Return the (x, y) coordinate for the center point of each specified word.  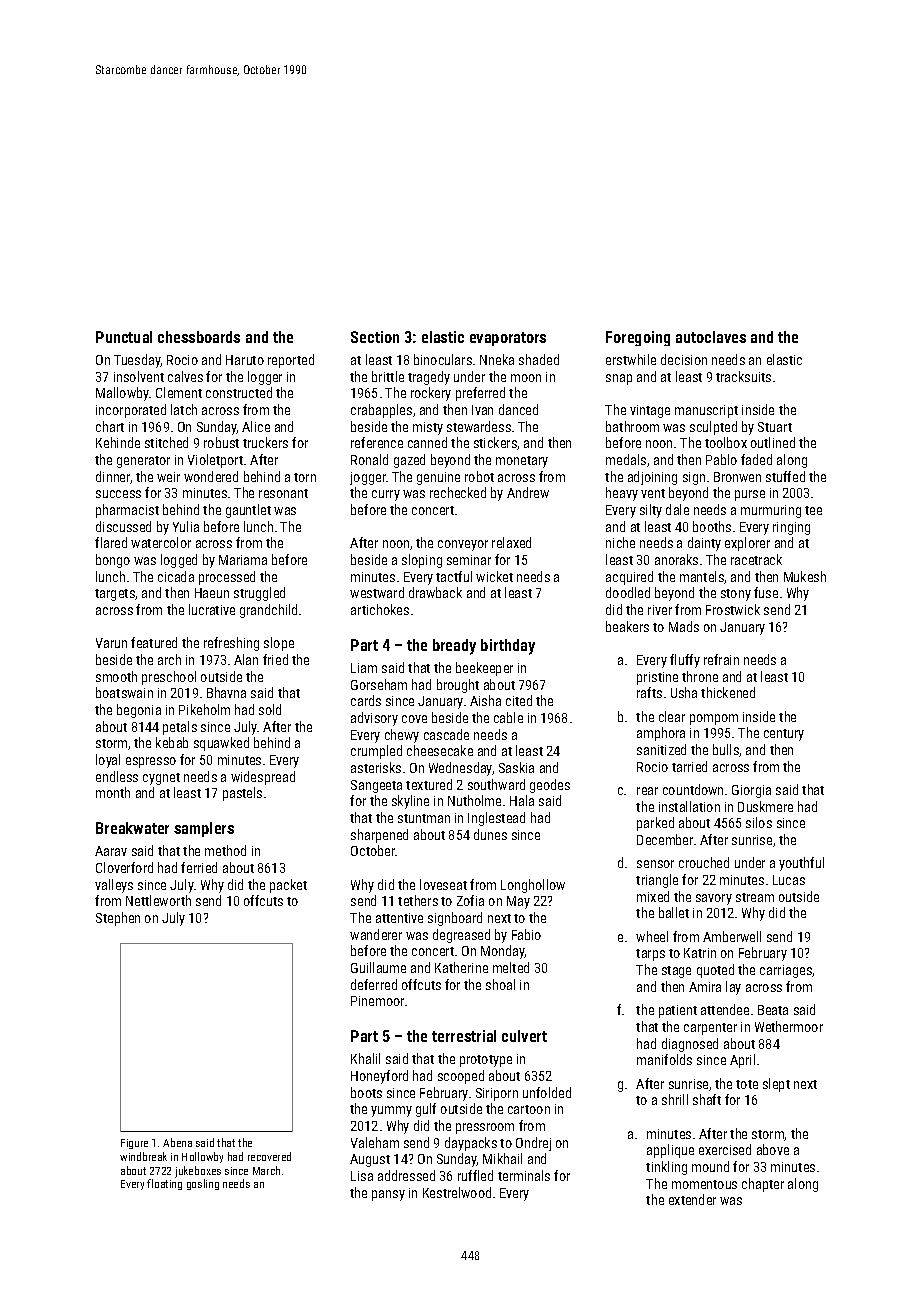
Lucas (789, 880)
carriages (786, 971)
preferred (480, 394)
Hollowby (202, 1157)
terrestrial (464, 1036)
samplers (204, 829)
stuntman (424, 818)
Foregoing (638, 338)
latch (184, 409)
